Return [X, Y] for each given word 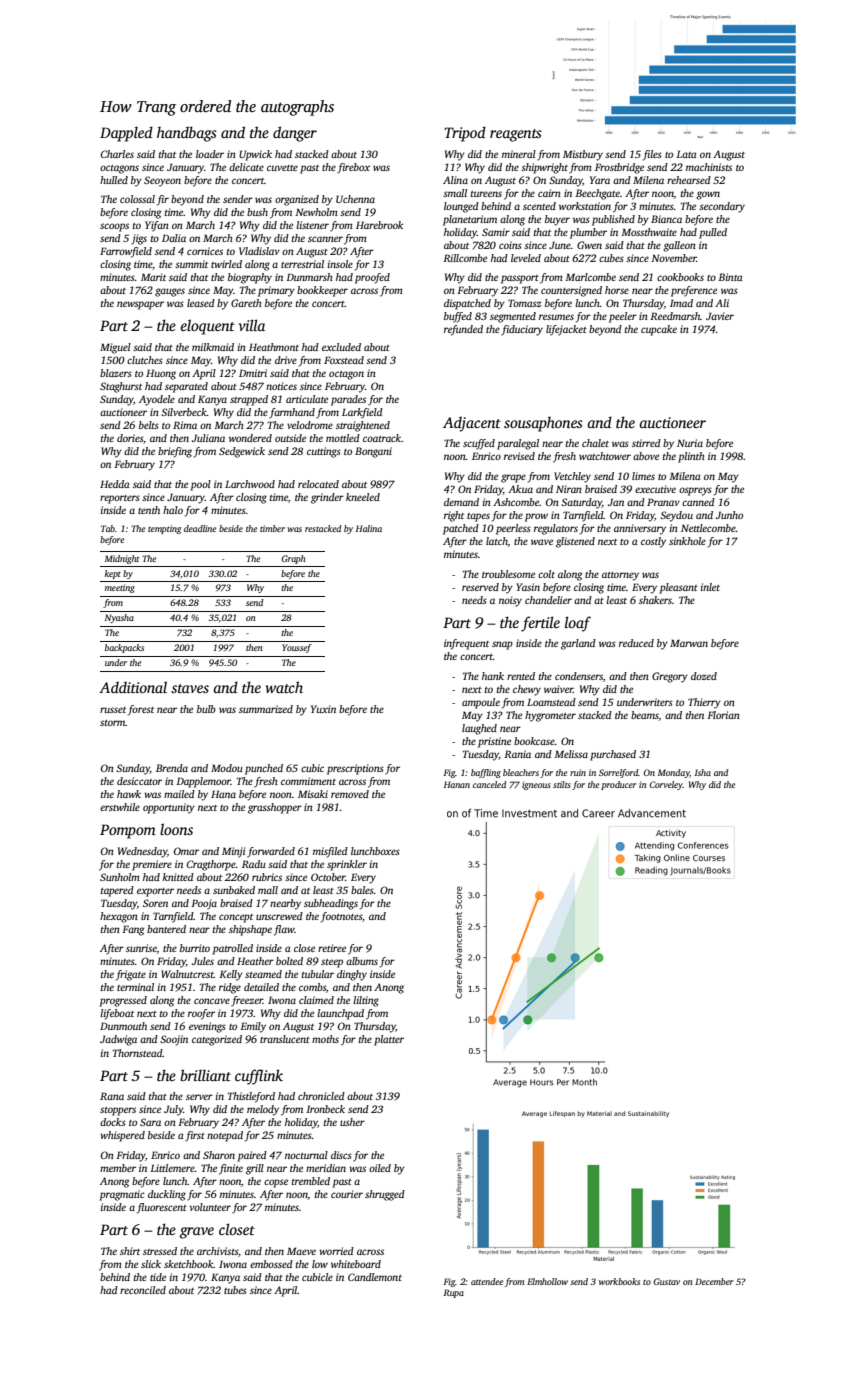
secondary [722, 207]
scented [539, 206]
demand [461, 502]
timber [272, 528]
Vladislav [259, 251]
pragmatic [122, 1195]
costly [653, 542]
